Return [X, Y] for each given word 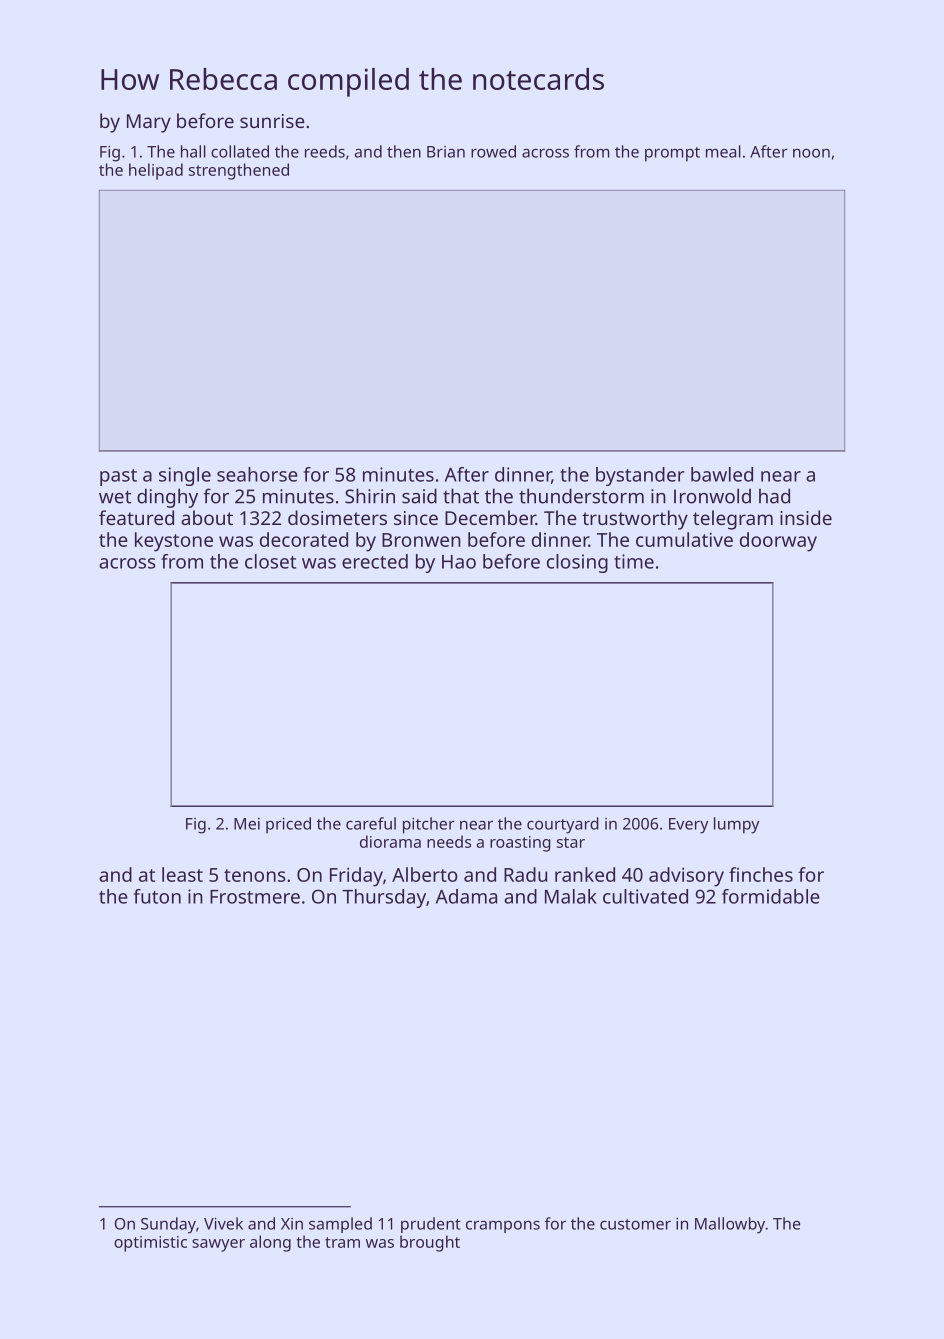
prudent [431, 1225]
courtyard [563, 825]
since [416, 518]
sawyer [218, 1245]
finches [761, 874]
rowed [493, 151]
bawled [722, 474]
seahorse [257, 474]
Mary [149, 123]
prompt [672, 154]
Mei [247, 824]
